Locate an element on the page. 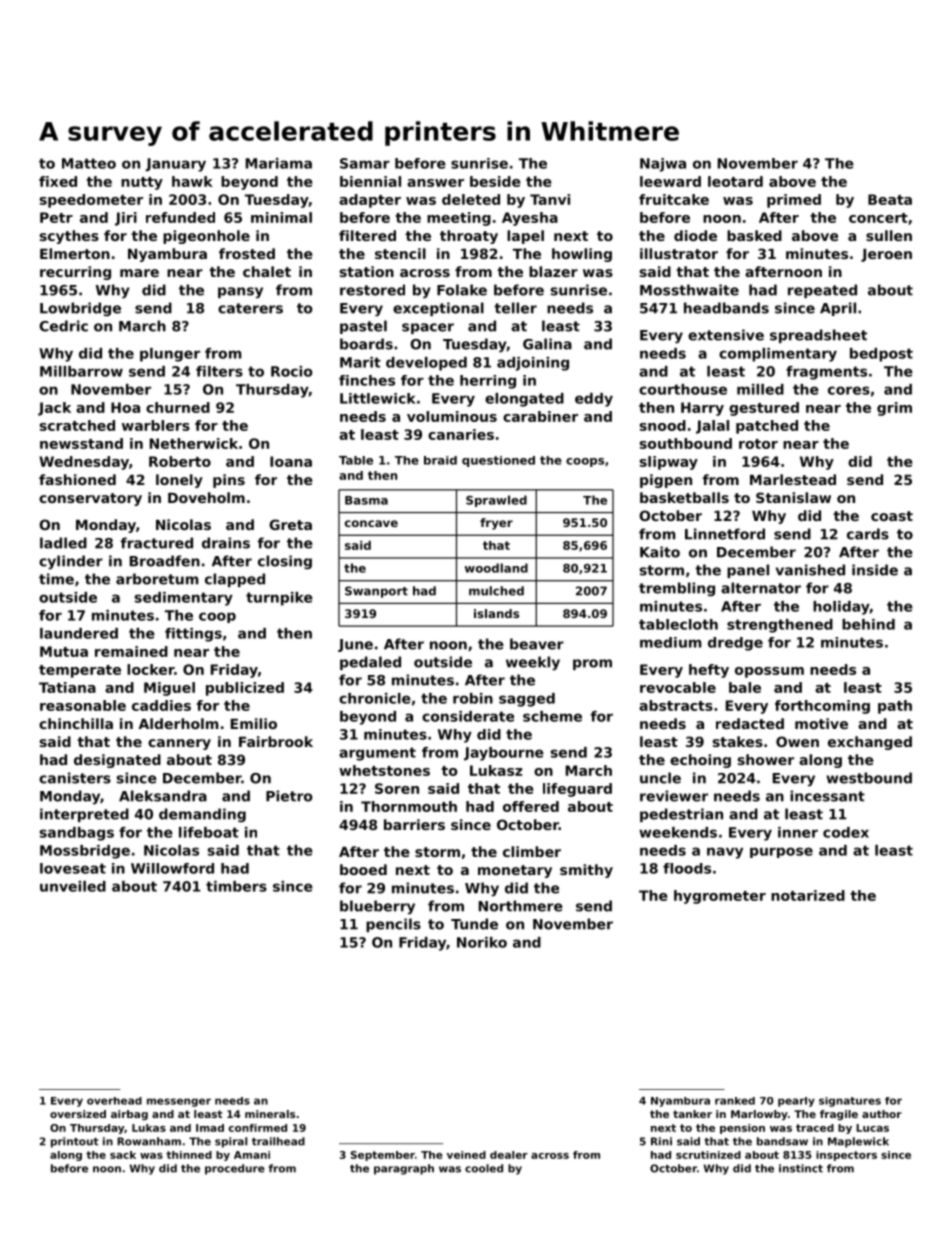  chinchilla is located at coordinates (76, 723).
